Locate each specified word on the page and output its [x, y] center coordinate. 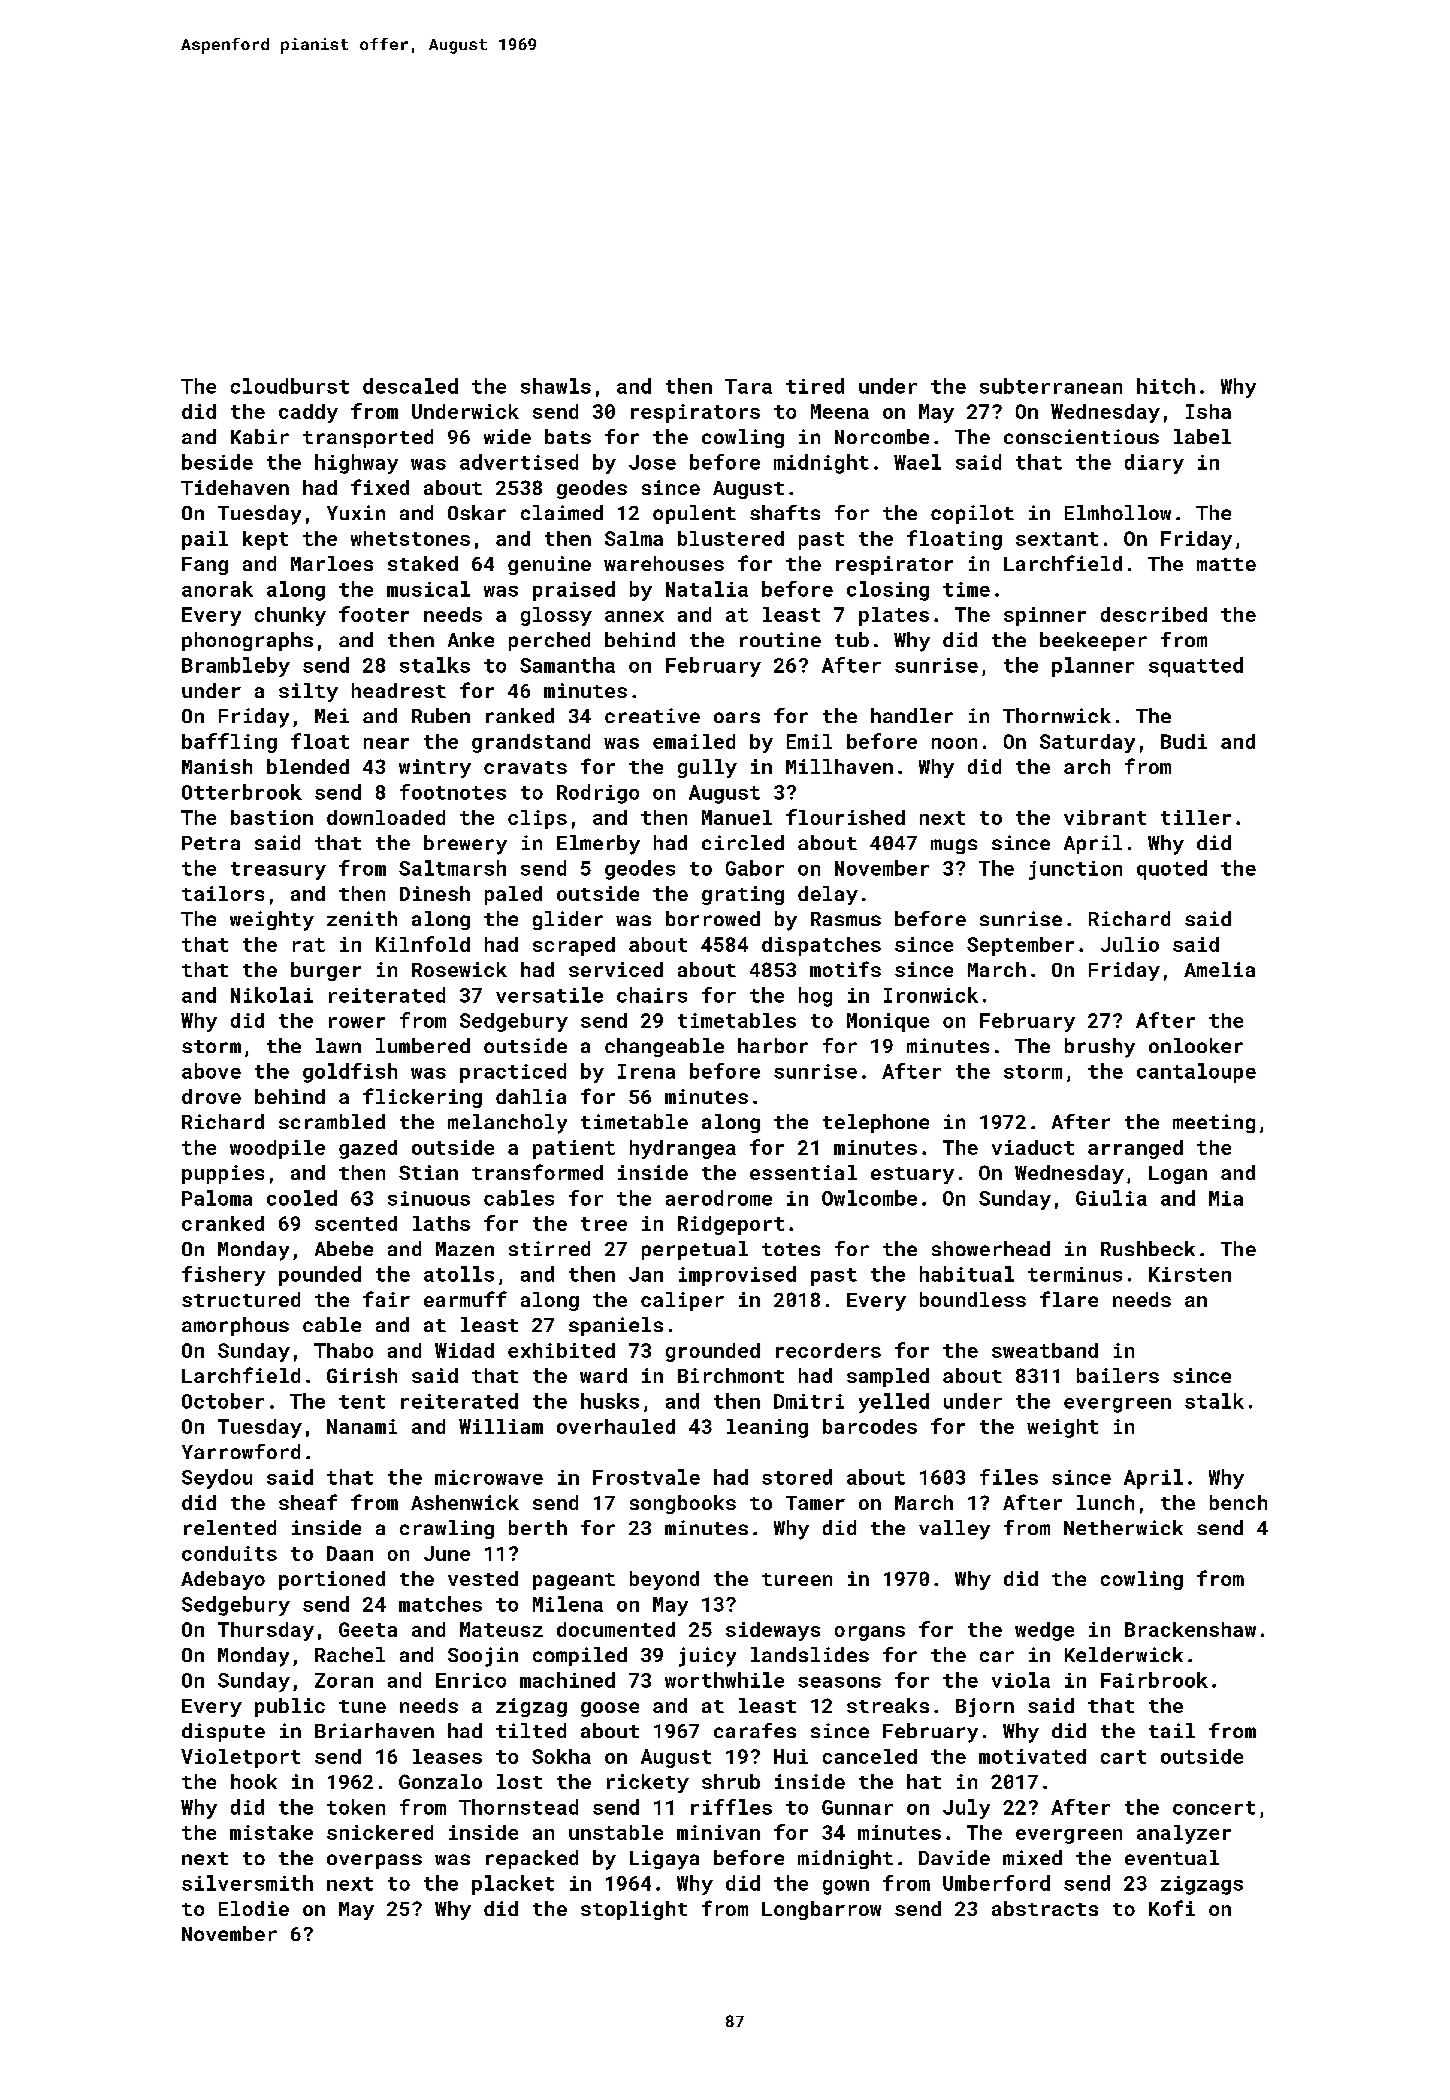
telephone [876, 1123]
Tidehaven [235, 487]
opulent [694, 514]
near [386, 743]
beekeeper [1093, 641]
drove [211, 1096]
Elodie [254, 1908]
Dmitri [809, 1401]
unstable [616, 1832]
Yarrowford [241, 1451]
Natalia [707, 589]
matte [1226, 564]
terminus [1075, 1274]
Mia [1226, 1198]
